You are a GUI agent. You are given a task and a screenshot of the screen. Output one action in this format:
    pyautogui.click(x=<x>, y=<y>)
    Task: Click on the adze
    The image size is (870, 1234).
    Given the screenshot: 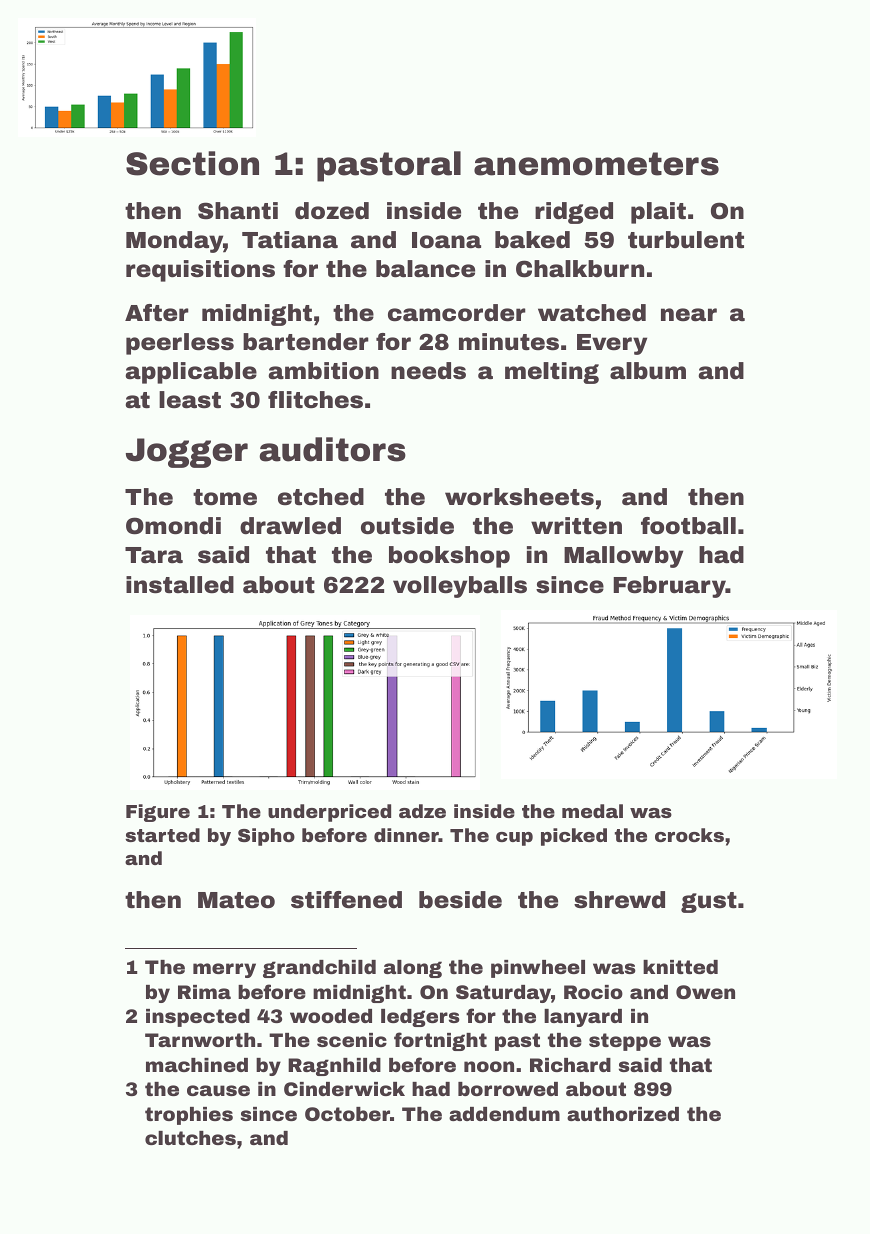 What is the action you would take?
    pyautogui.click(x=422, y=811)
